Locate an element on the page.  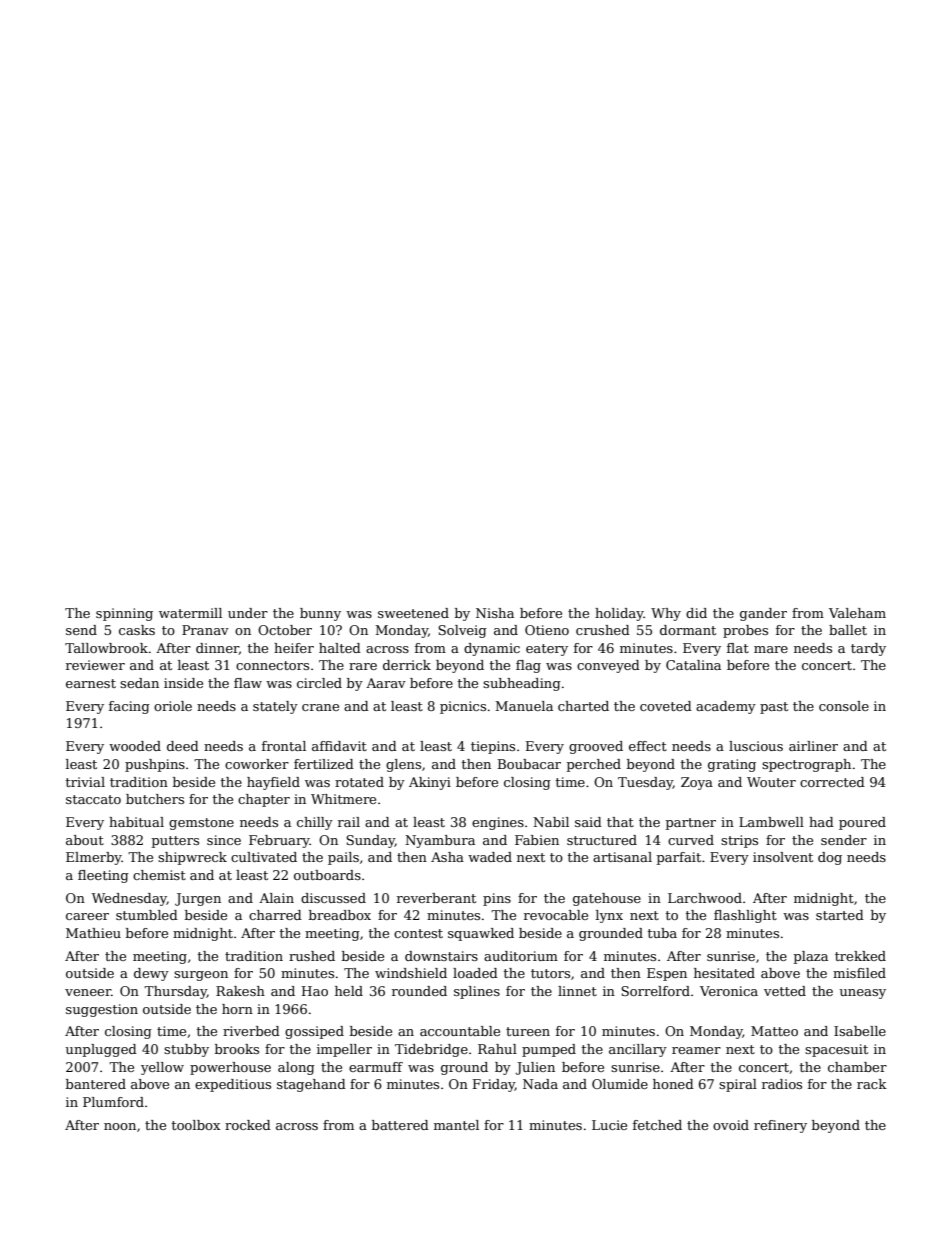
refinery is located at coordinates (780, 1126).
